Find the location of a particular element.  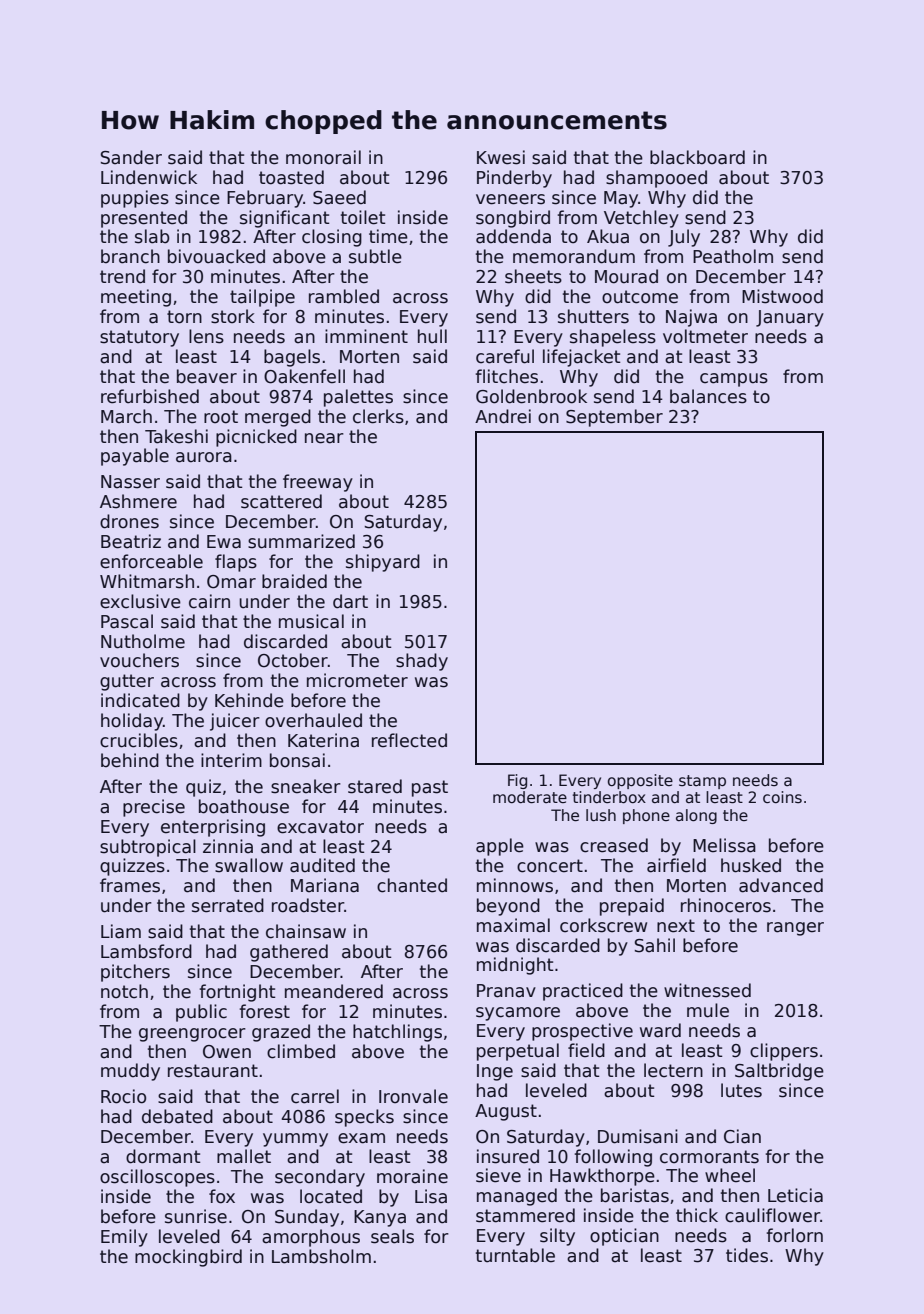

flaps is located at coordinates (236, 563).
